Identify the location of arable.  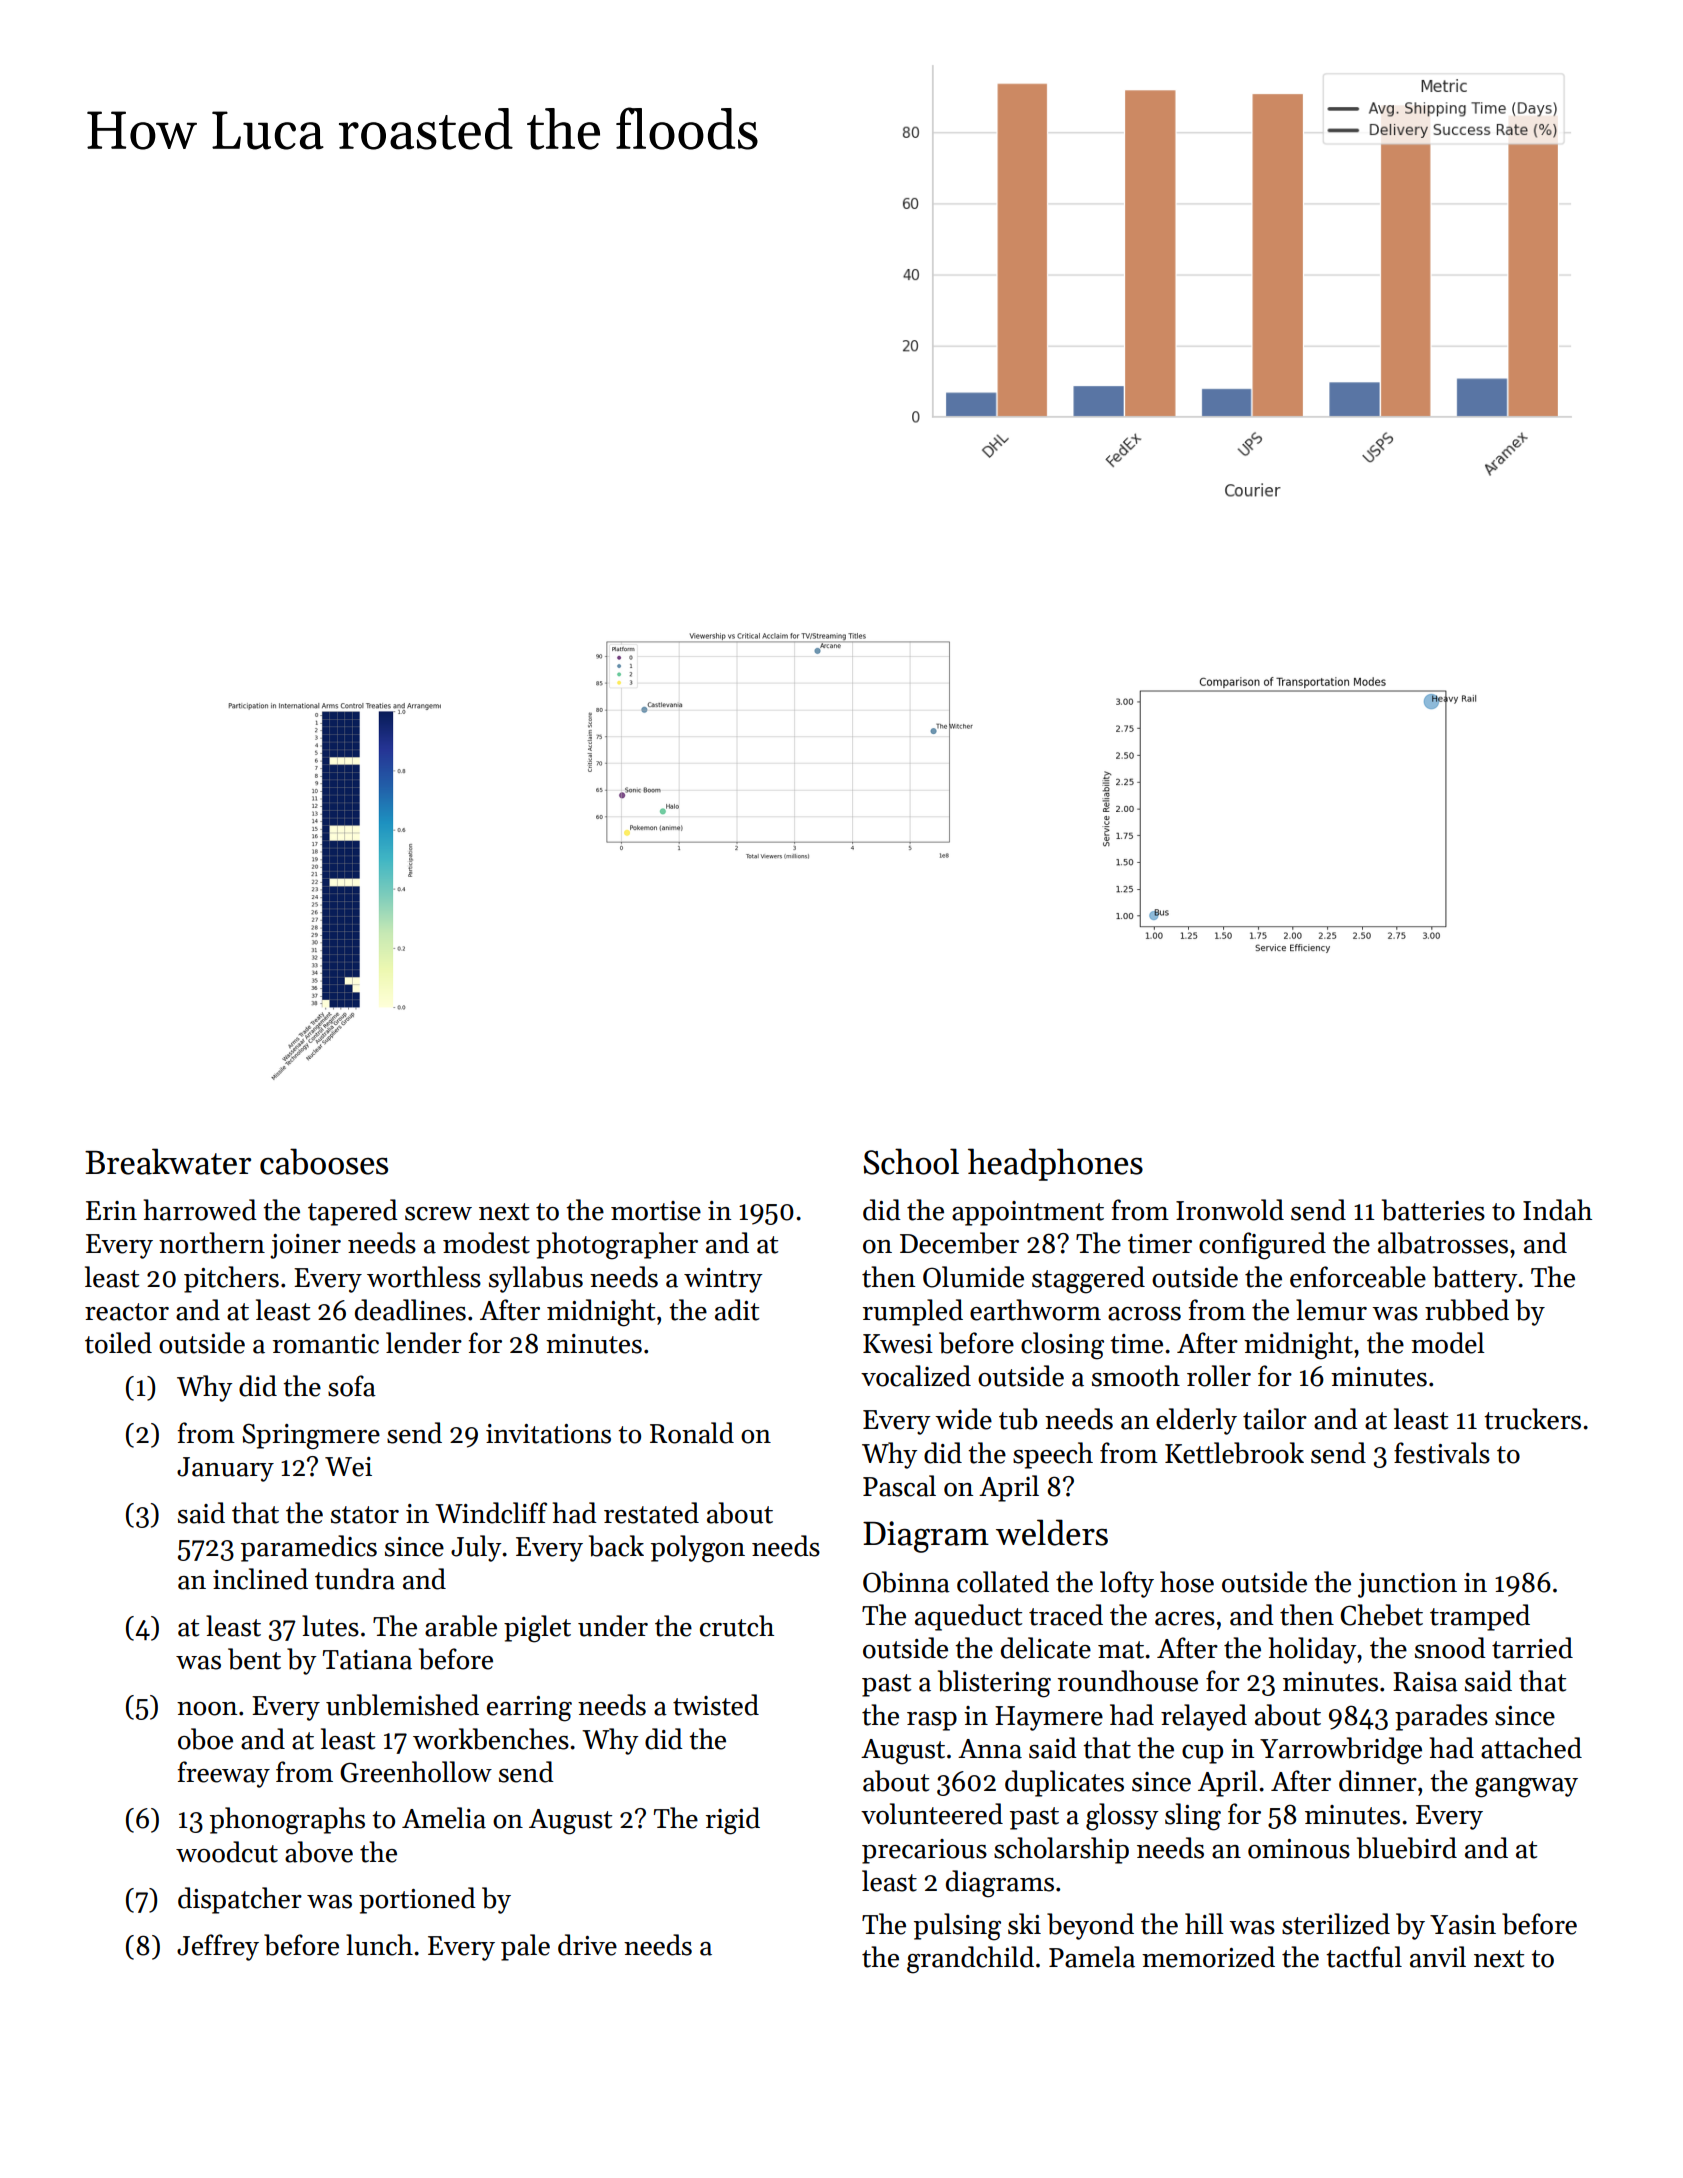
(461, 1626).
